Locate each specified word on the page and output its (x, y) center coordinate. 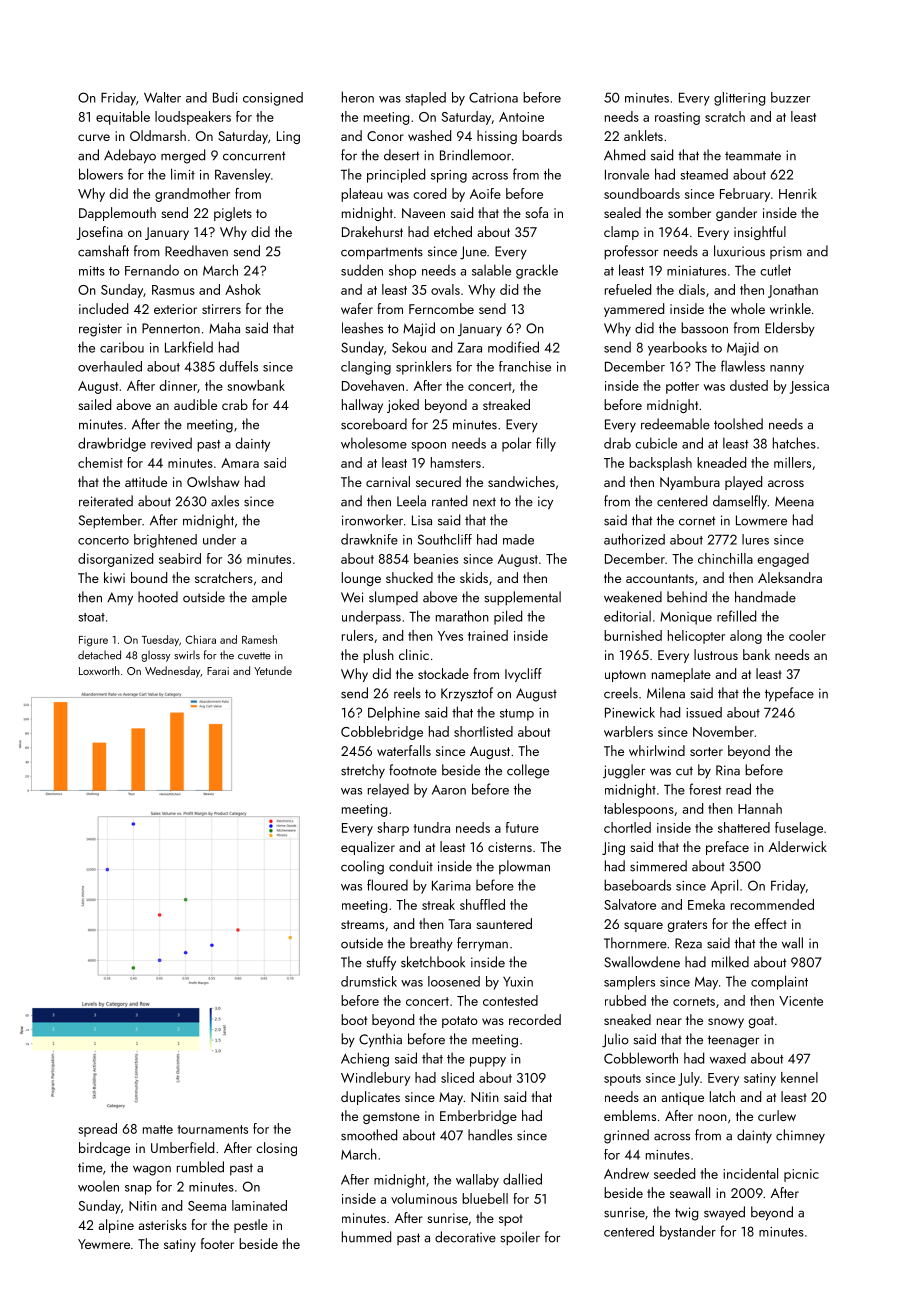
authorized (634, 539)
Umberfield (182, 1147)
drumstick (369, 981)
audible (195, 404)
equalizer (368, 848)
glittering (739, 99)
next (484, 502)
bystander (688, 1232)
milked (730, 962)
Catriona (493, 97)
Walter (162, 97)
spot (511, 1220)
